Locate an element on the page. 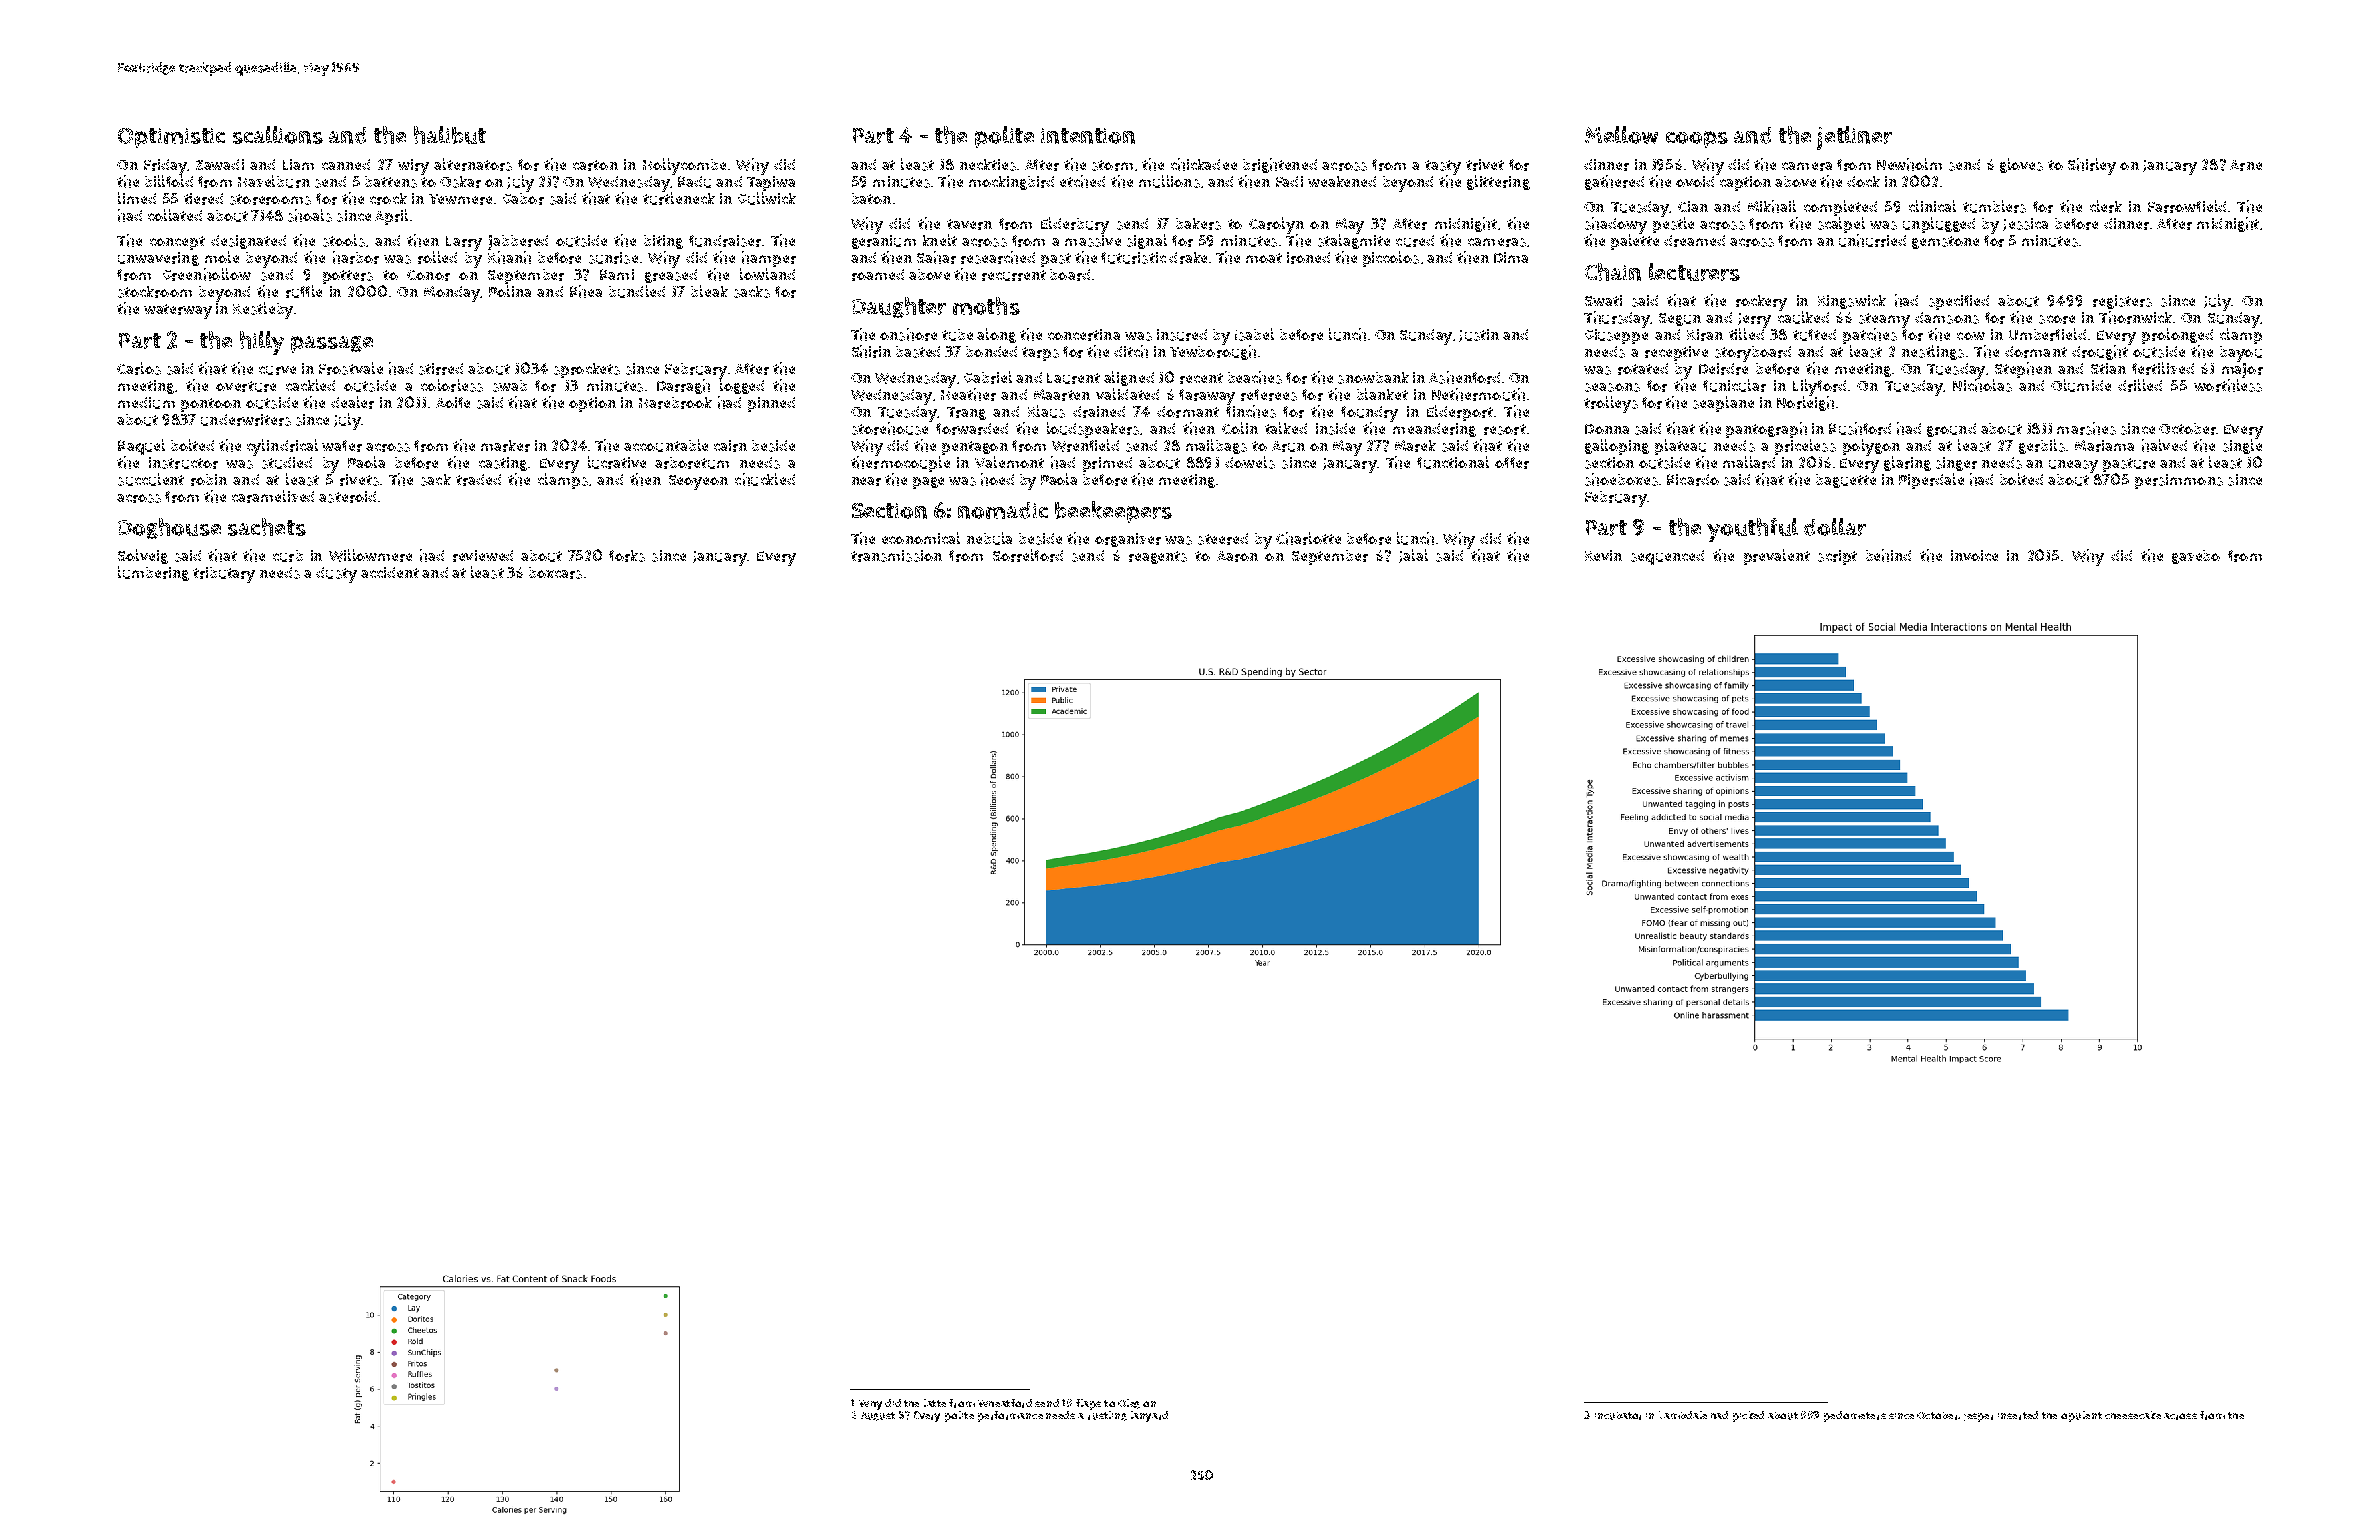 This page has height=1540, width=2380. latte is located at coordinates (935, 1403).
